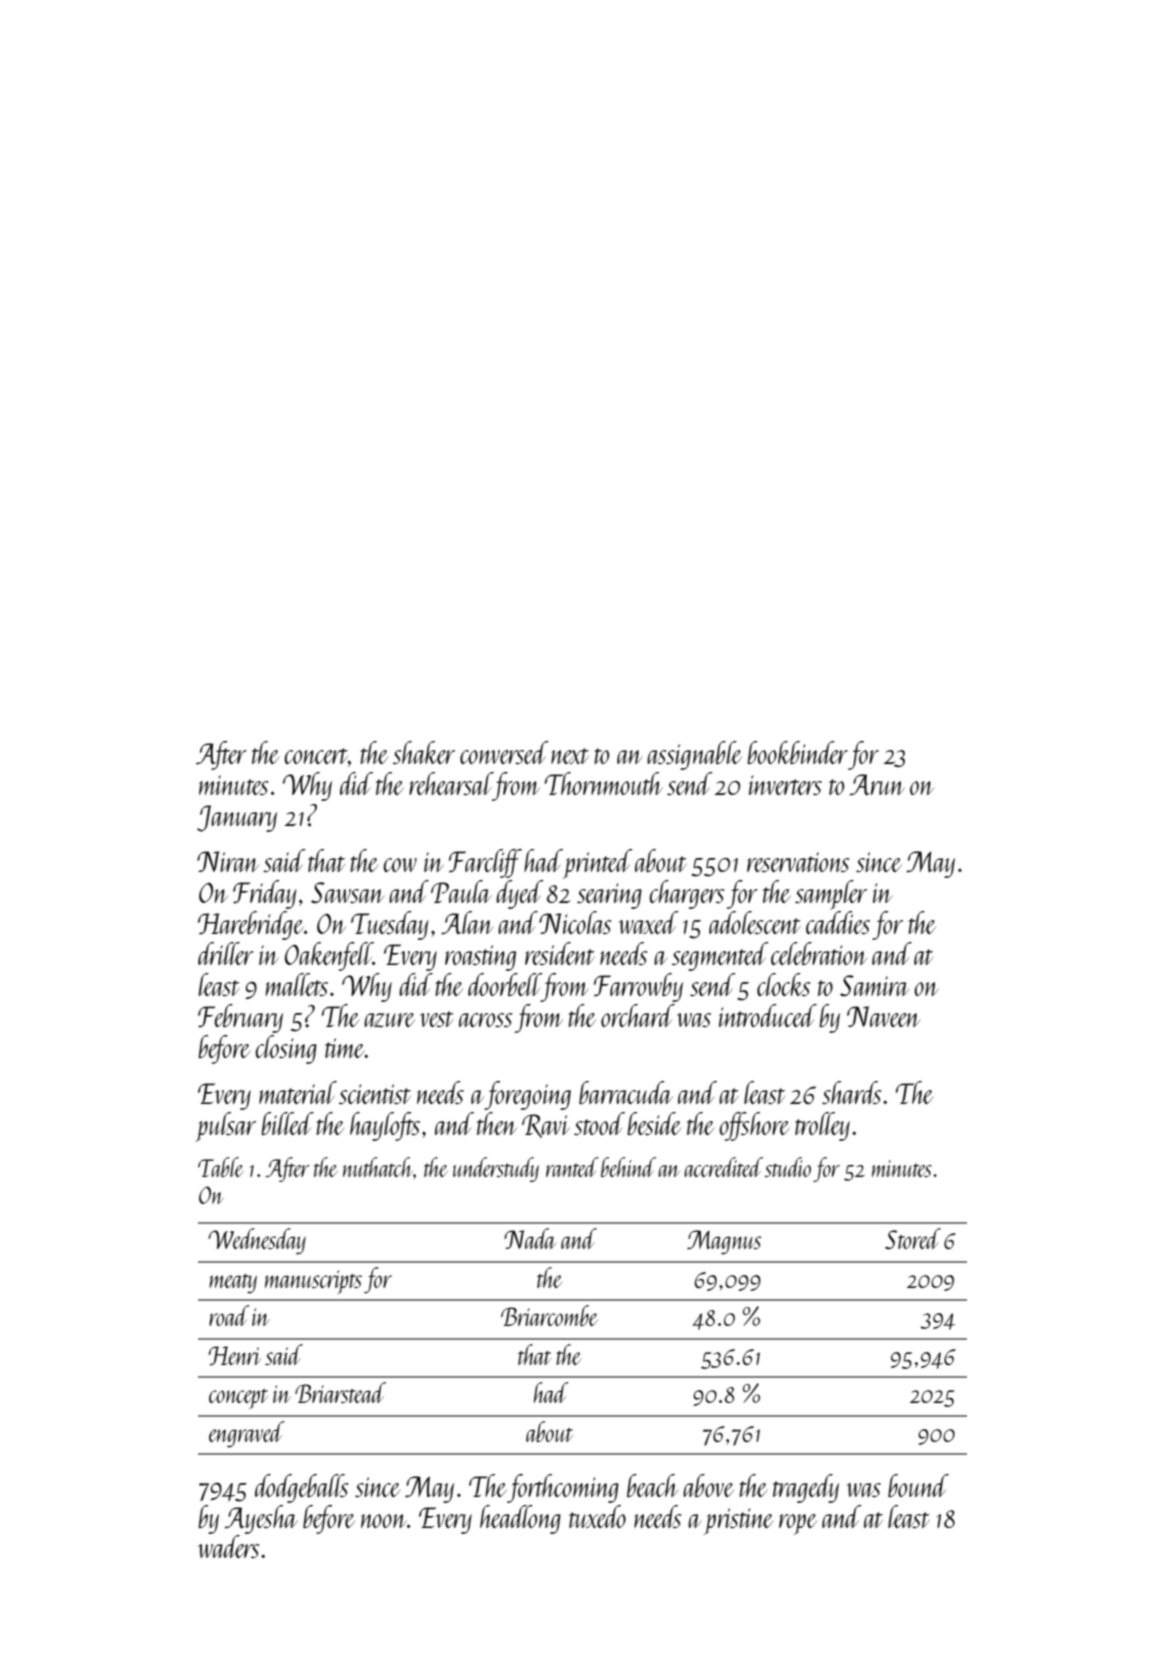 Image resolution: width=1165 pixels, height=1654 pixels. Describe the element at coordinates (437, 1019) in the page. I see `vest` at that location.
